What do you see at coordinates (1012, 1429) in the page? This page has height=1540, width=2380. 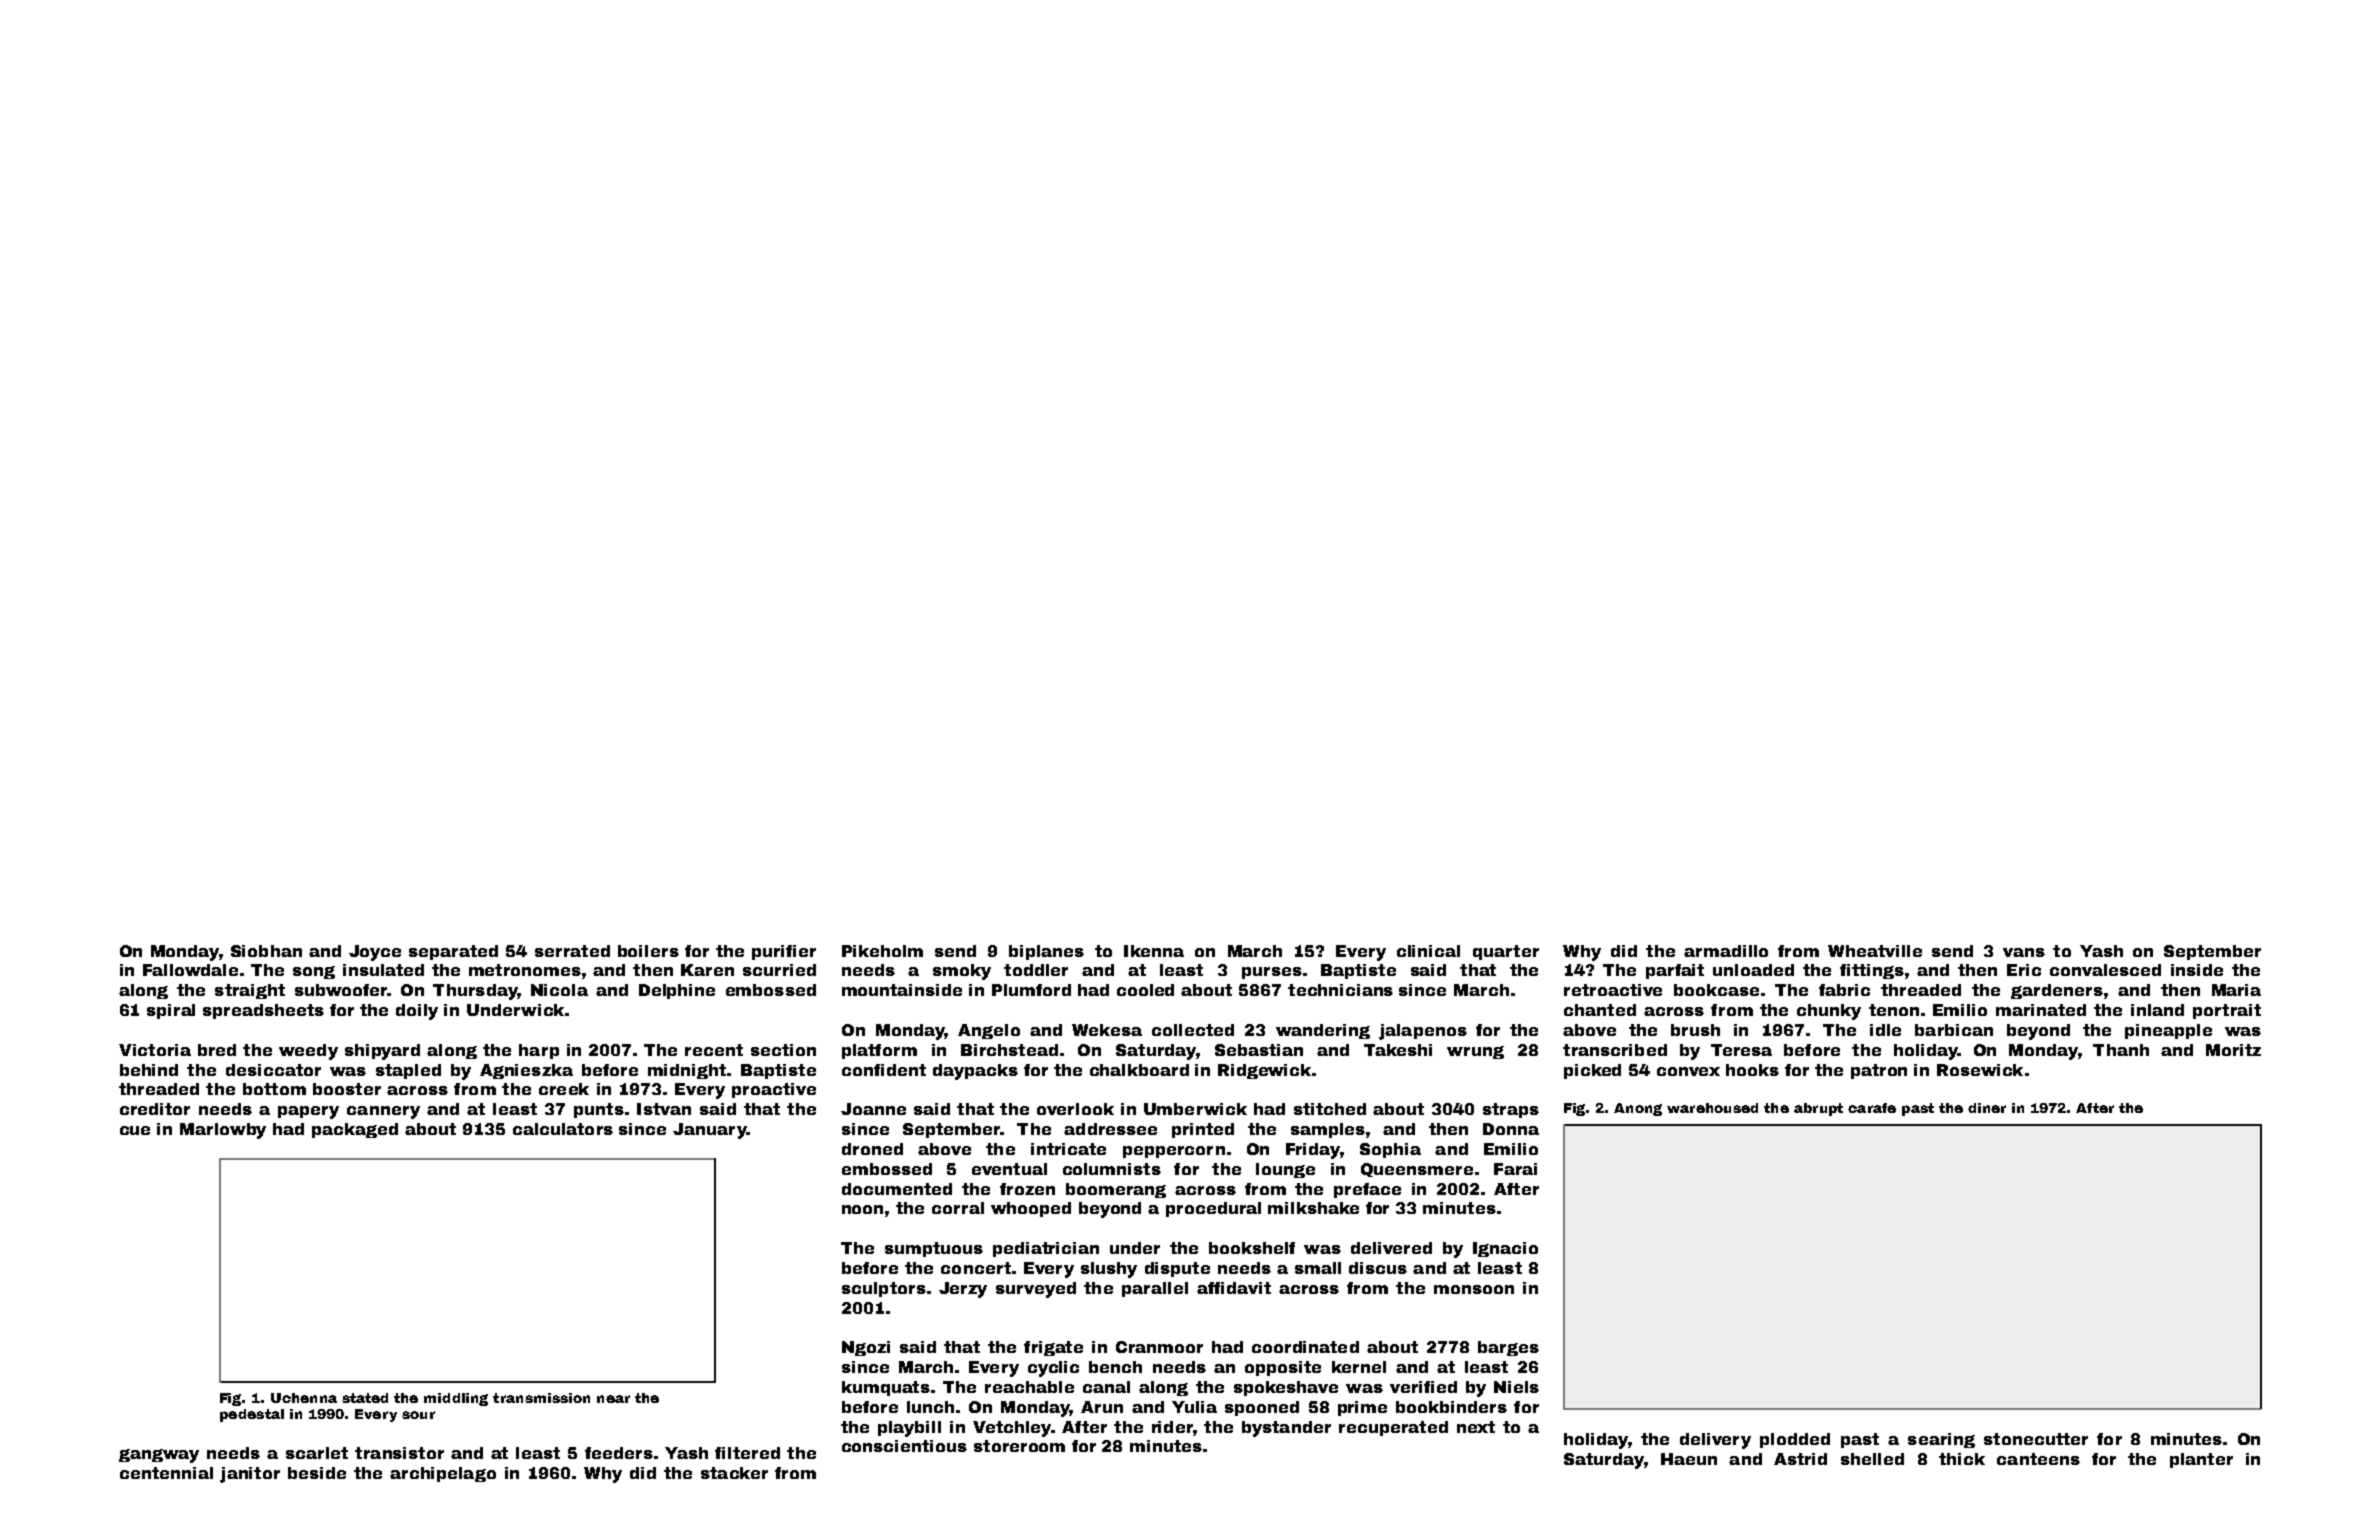 I see `Vetchley` at bounding box center [1012, 1429].
